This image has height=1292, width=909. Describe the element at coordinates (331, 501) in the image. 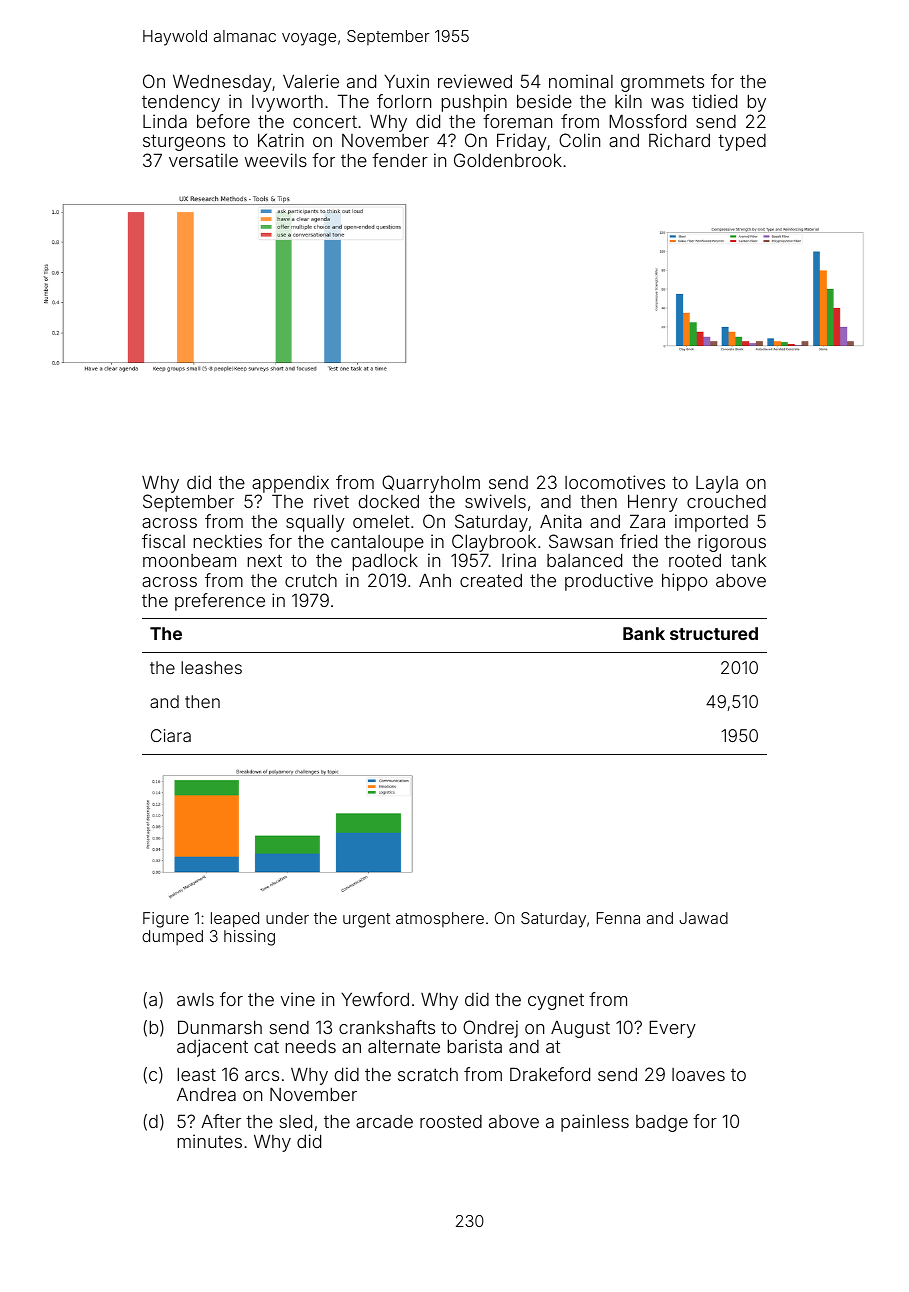

I see `rivet` at that location.
